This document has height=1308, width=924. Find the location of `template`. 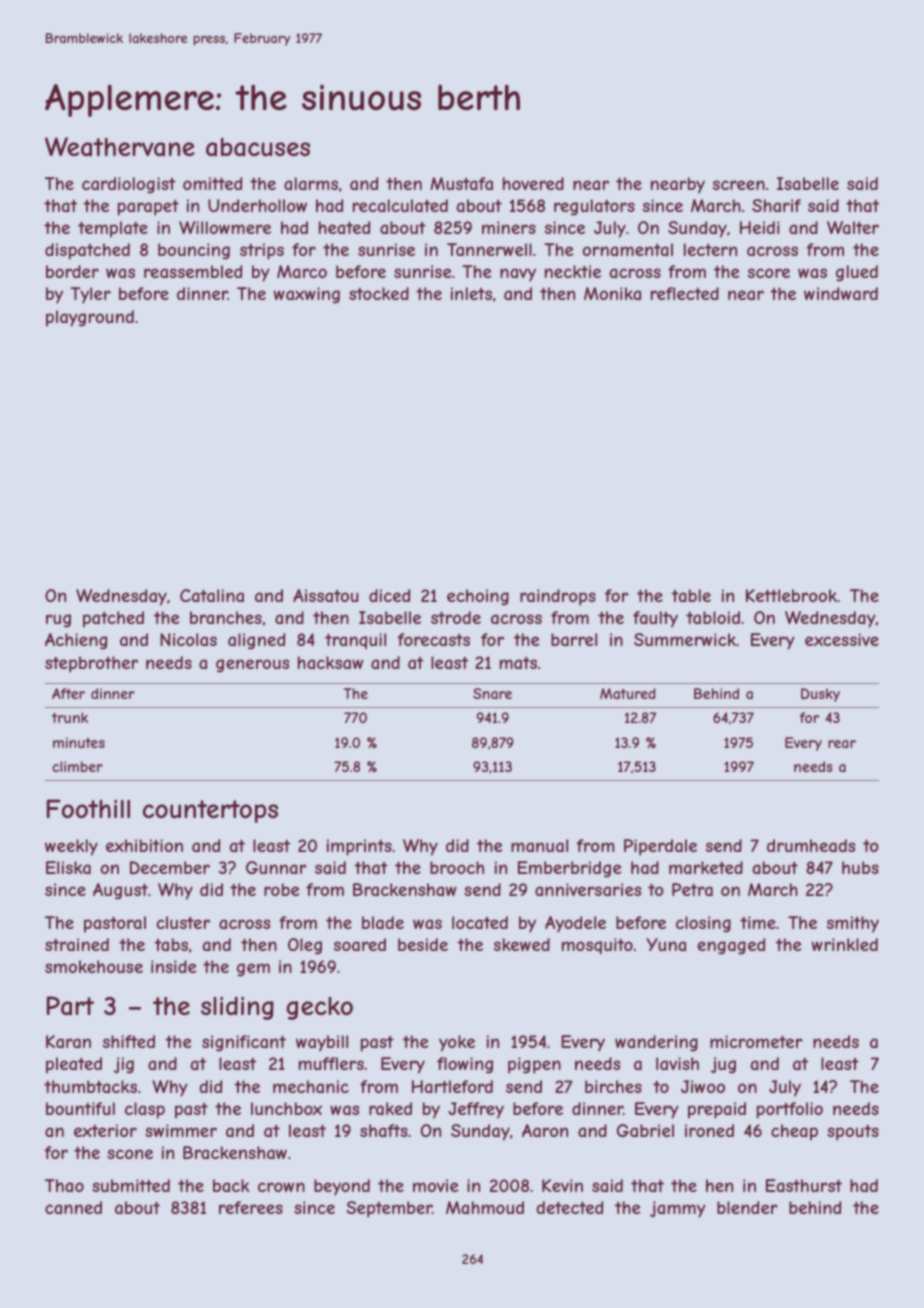

template is located at coordinates (113, 229).
